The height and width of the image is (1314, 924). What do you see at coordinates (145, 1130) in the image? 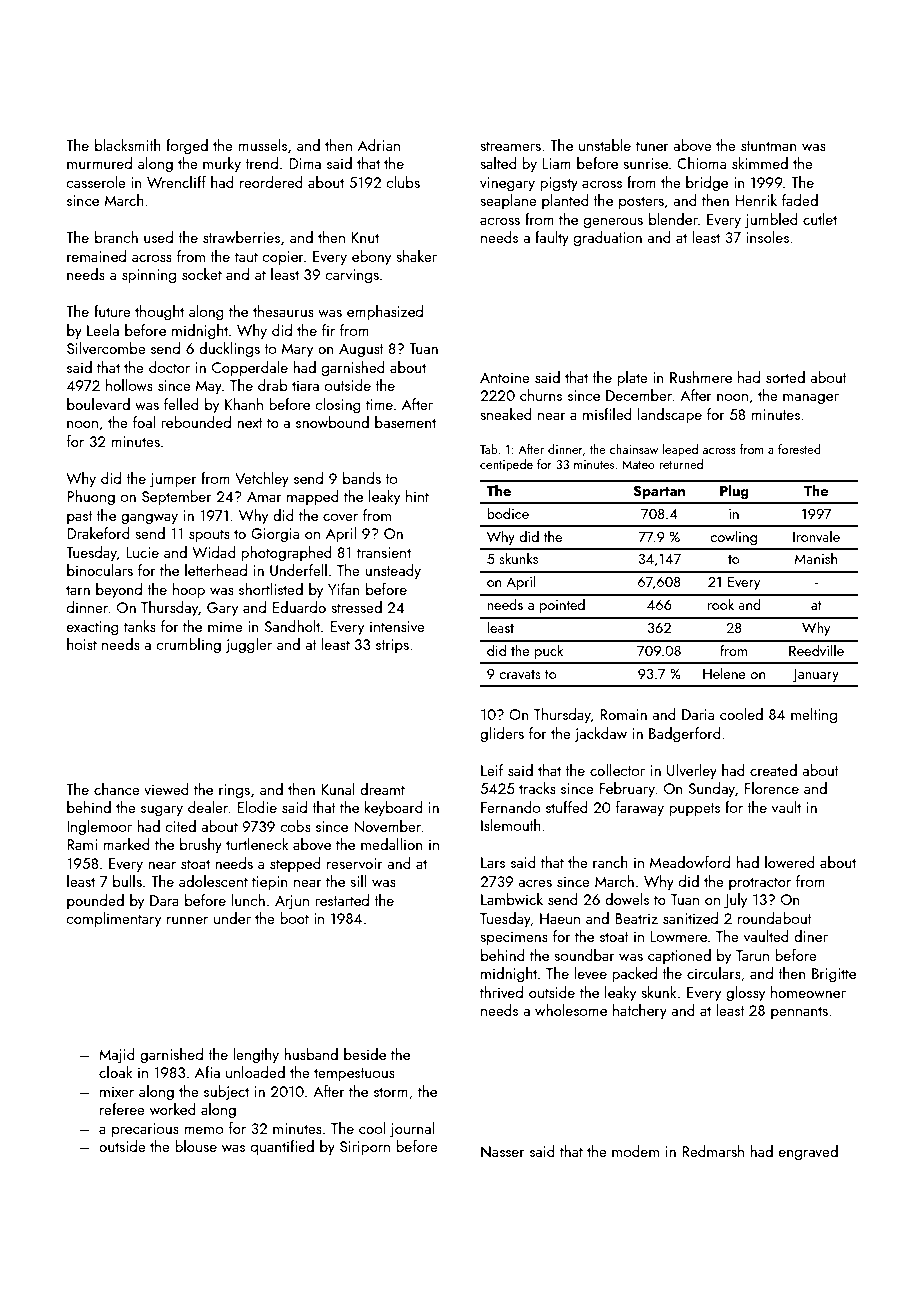
I see `precarious` at bounding box center [145, 1130].
